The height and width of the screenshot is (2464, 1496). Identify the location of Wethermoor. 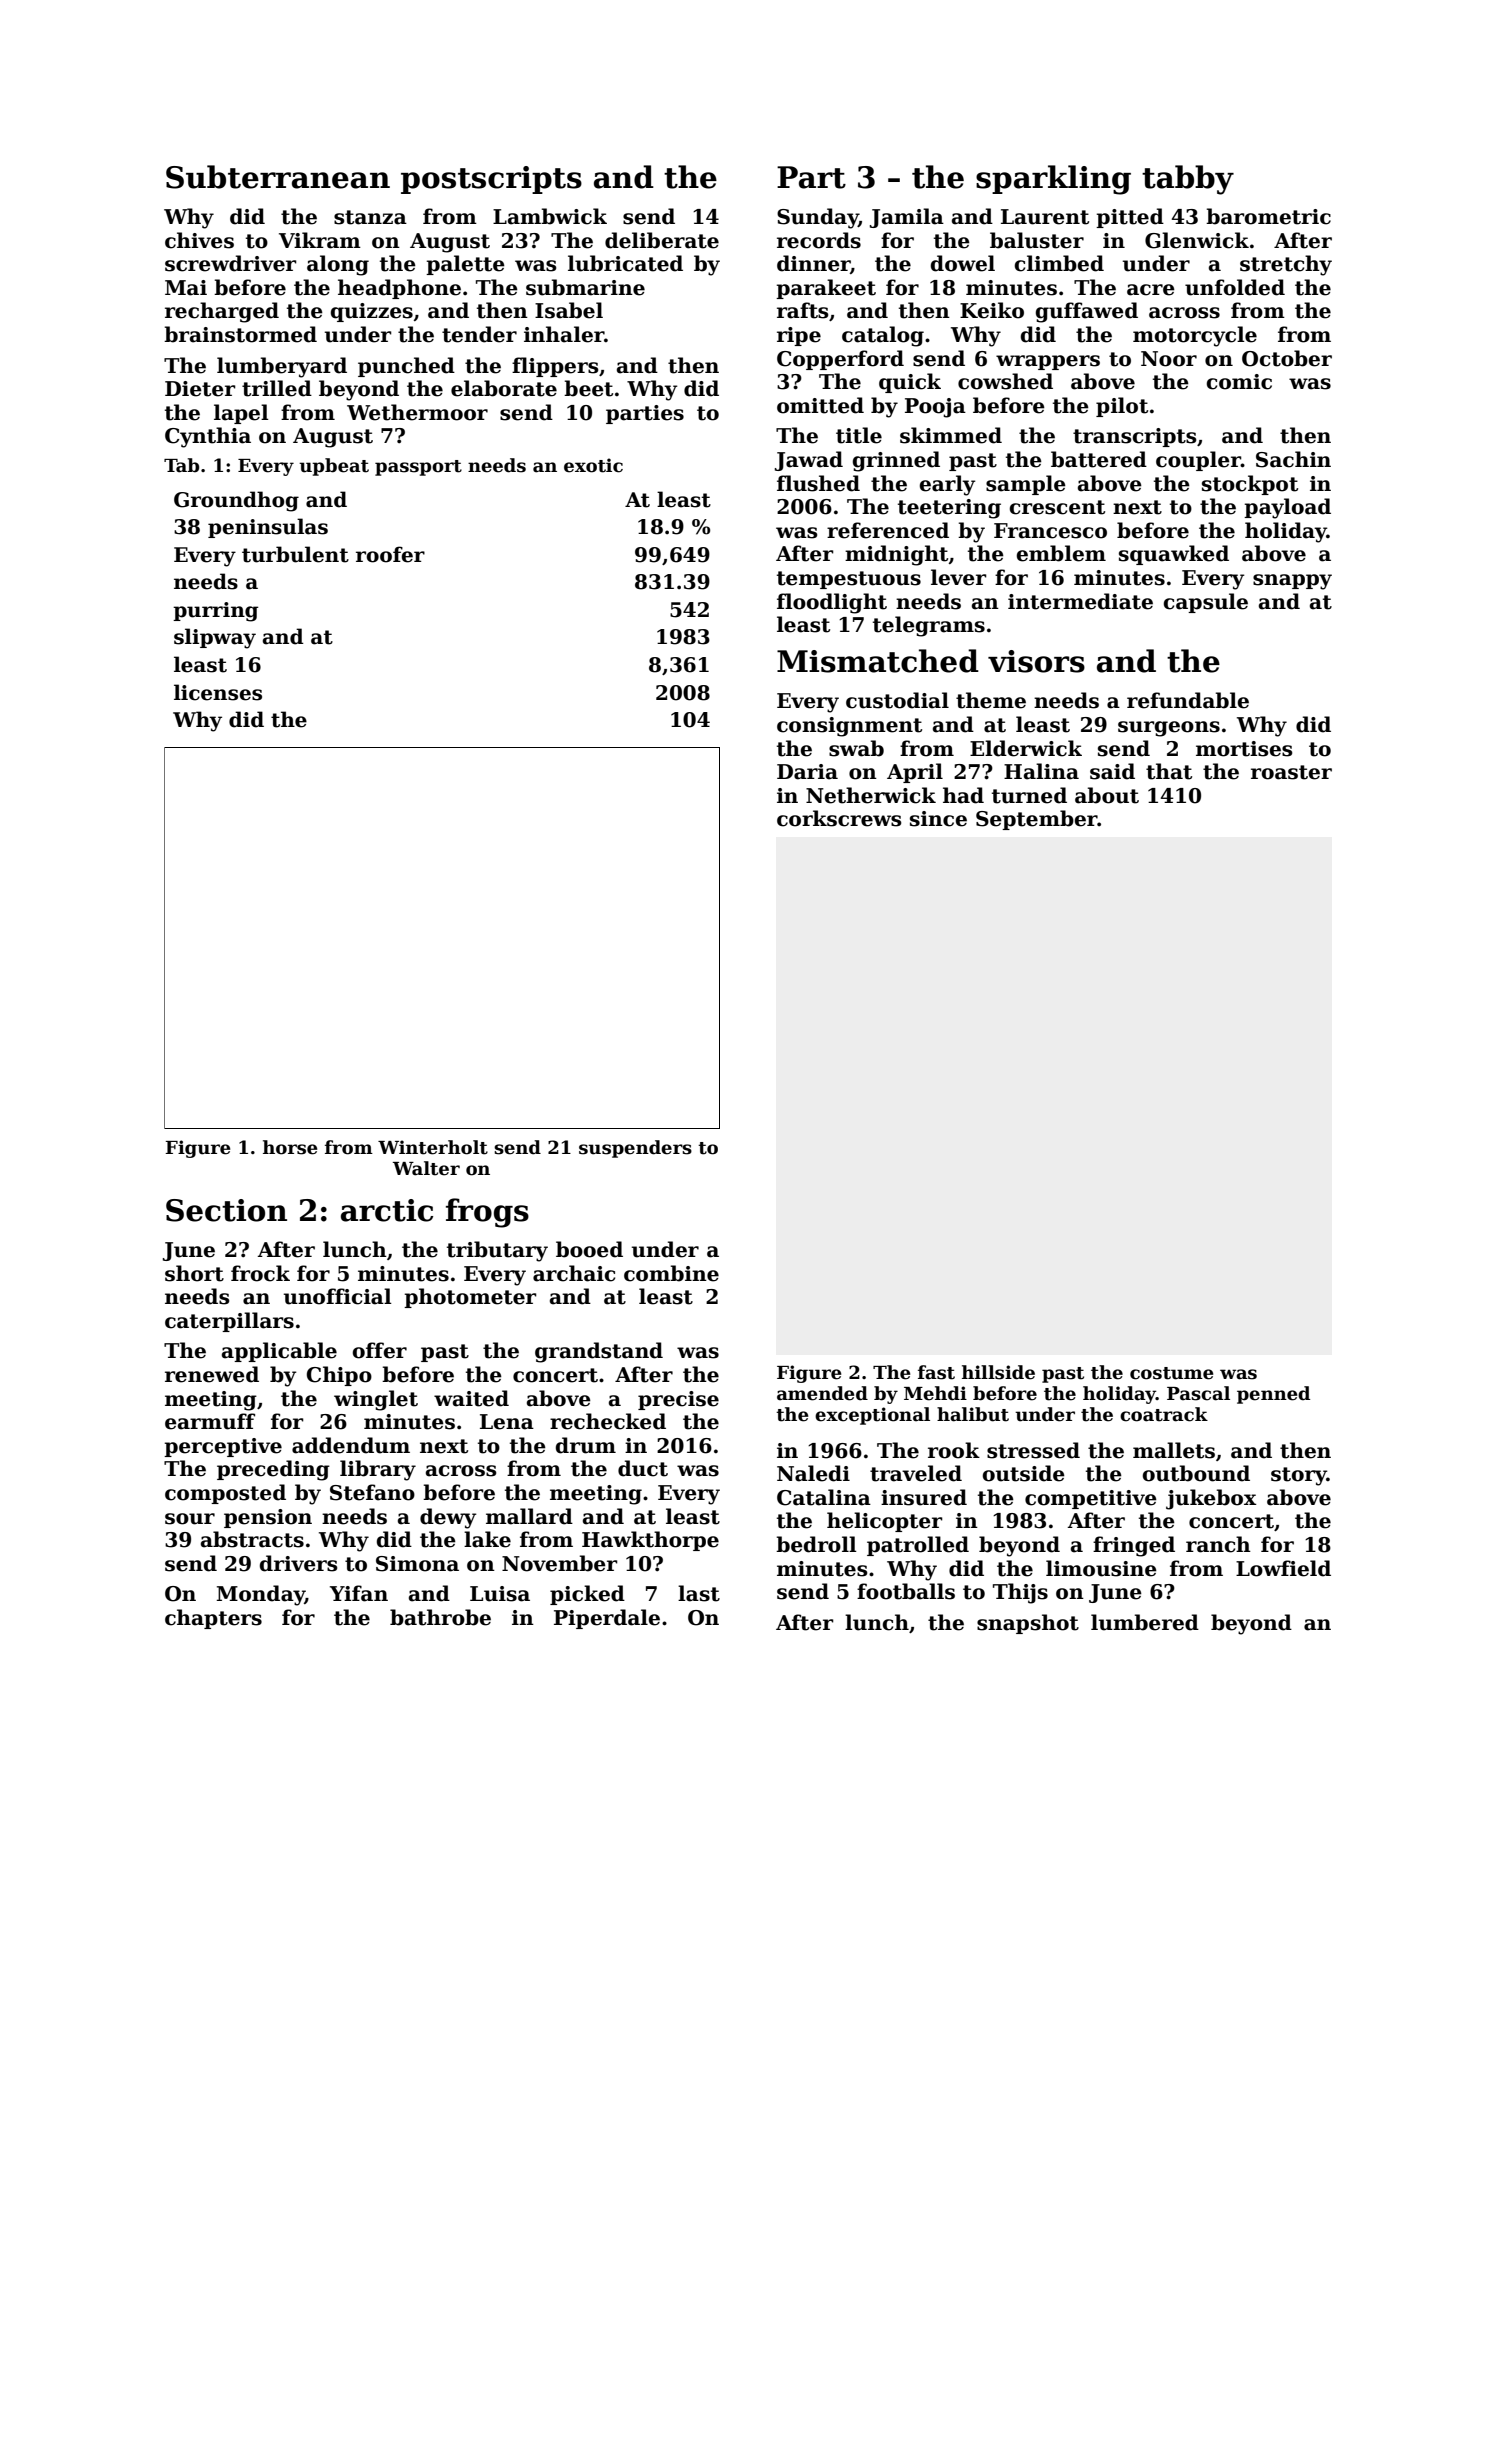
(417, 412).
